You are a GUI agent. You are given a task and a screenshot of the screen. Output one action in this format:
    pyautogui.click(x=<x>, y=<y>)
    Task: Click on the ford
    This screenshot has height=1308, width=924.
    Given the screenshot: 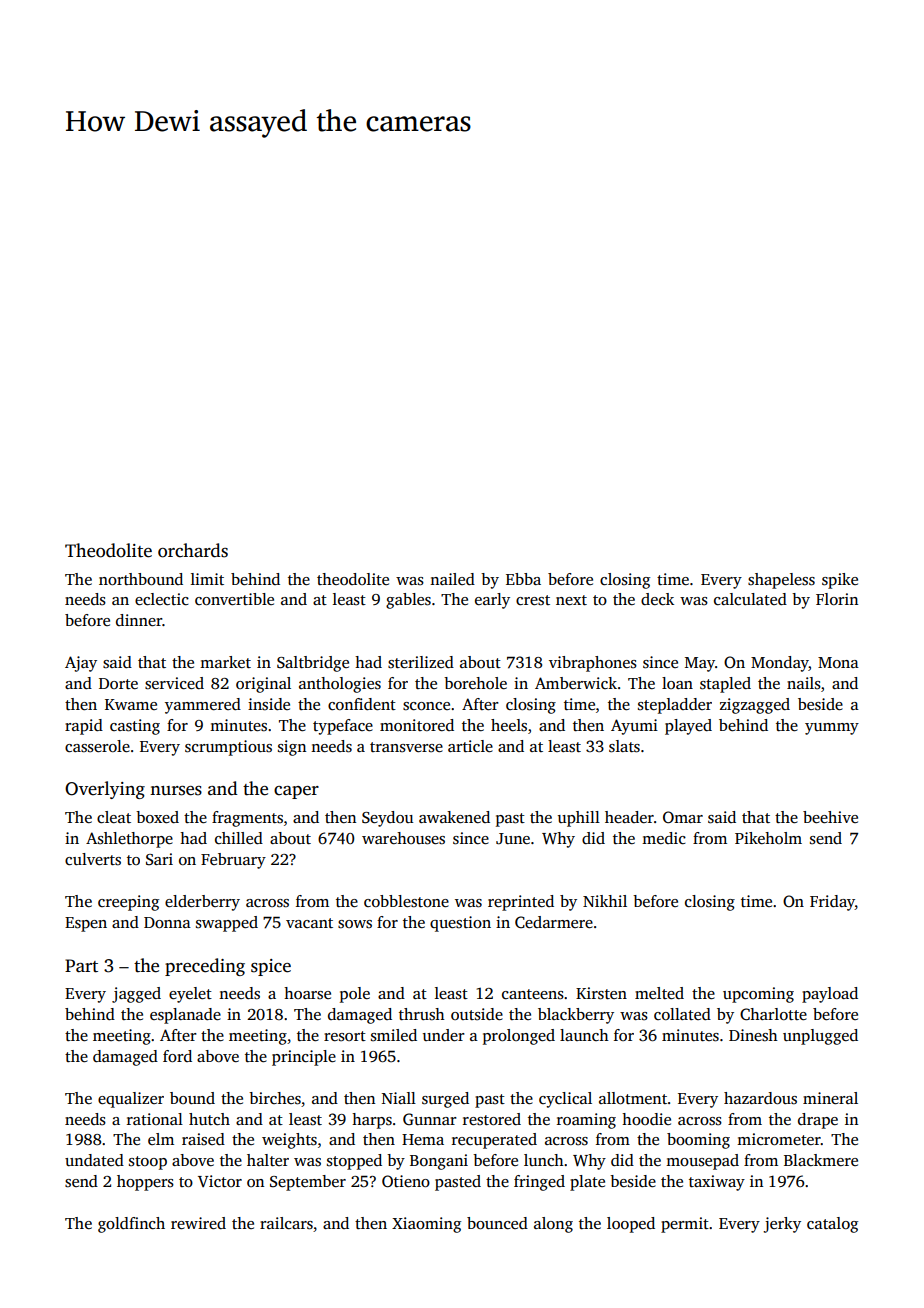 What is the action you would take?
    pyautogui.click(x=177, y=1056)
